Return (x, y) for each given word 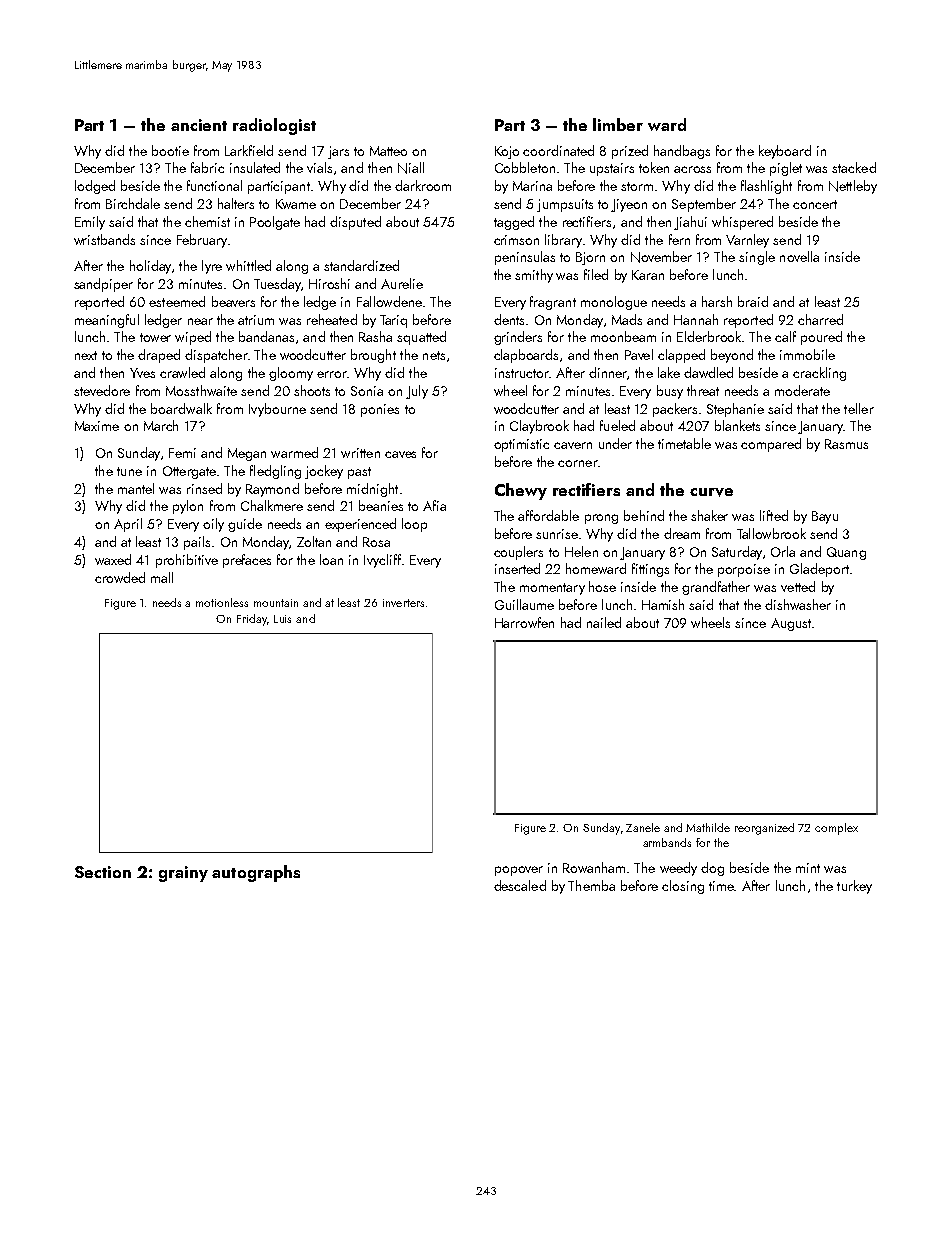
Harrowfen (524, 622)
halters (236, 203)
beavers (233, 301)
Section (103, 872)
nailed (604, 622)
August (791, 624)
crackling (819, 374)
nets (434, 355)
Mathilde (708, 827)
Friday (252, 620)
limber (618, 124)
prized (630, 152)
